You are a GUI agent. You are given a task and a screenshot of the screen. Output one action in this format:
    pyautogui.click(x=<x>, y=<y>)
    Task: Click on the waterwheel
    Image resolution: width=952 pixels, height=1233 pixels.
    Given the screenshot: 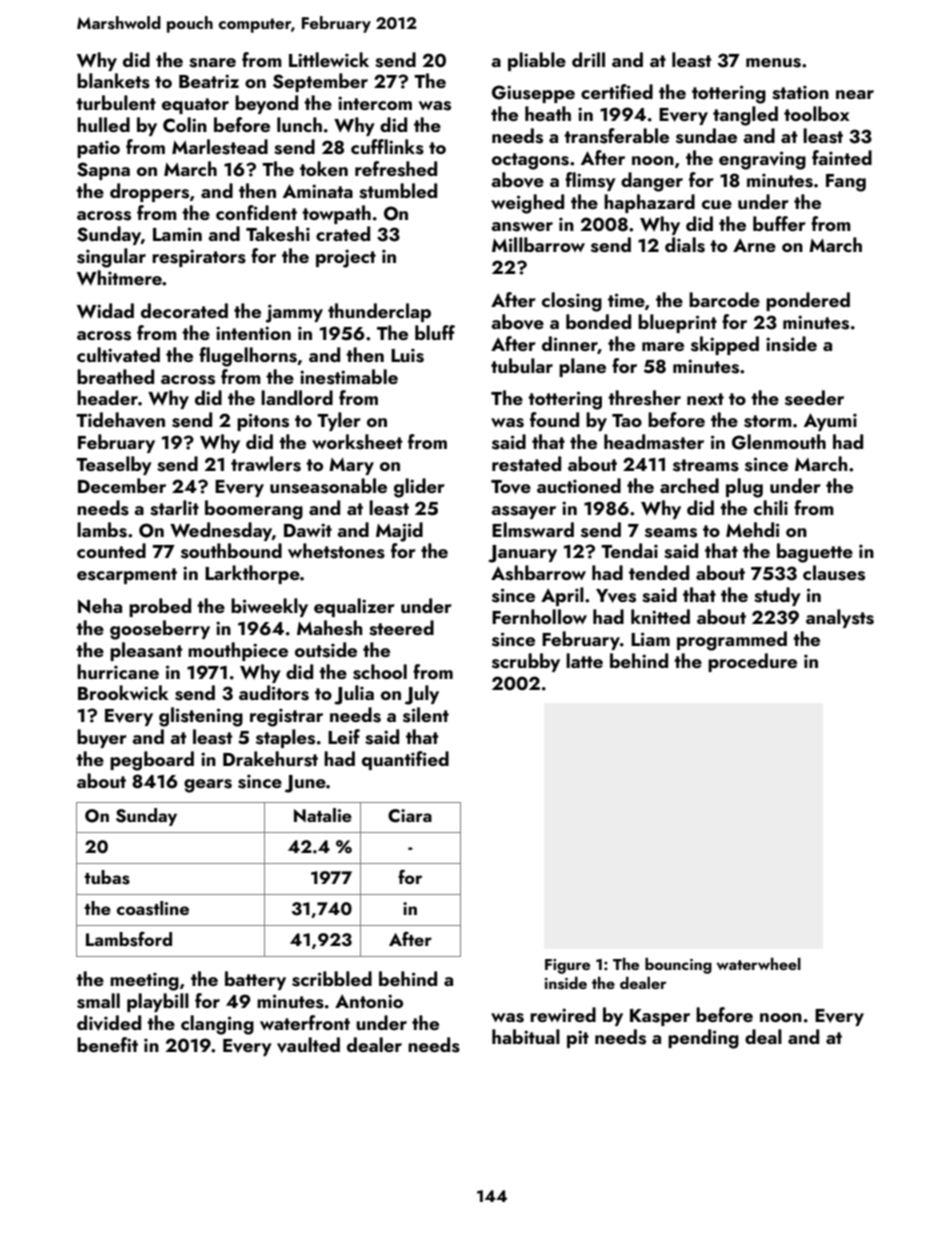 What is the action you would take?
    pyautogui.click(x=759, y=963)
